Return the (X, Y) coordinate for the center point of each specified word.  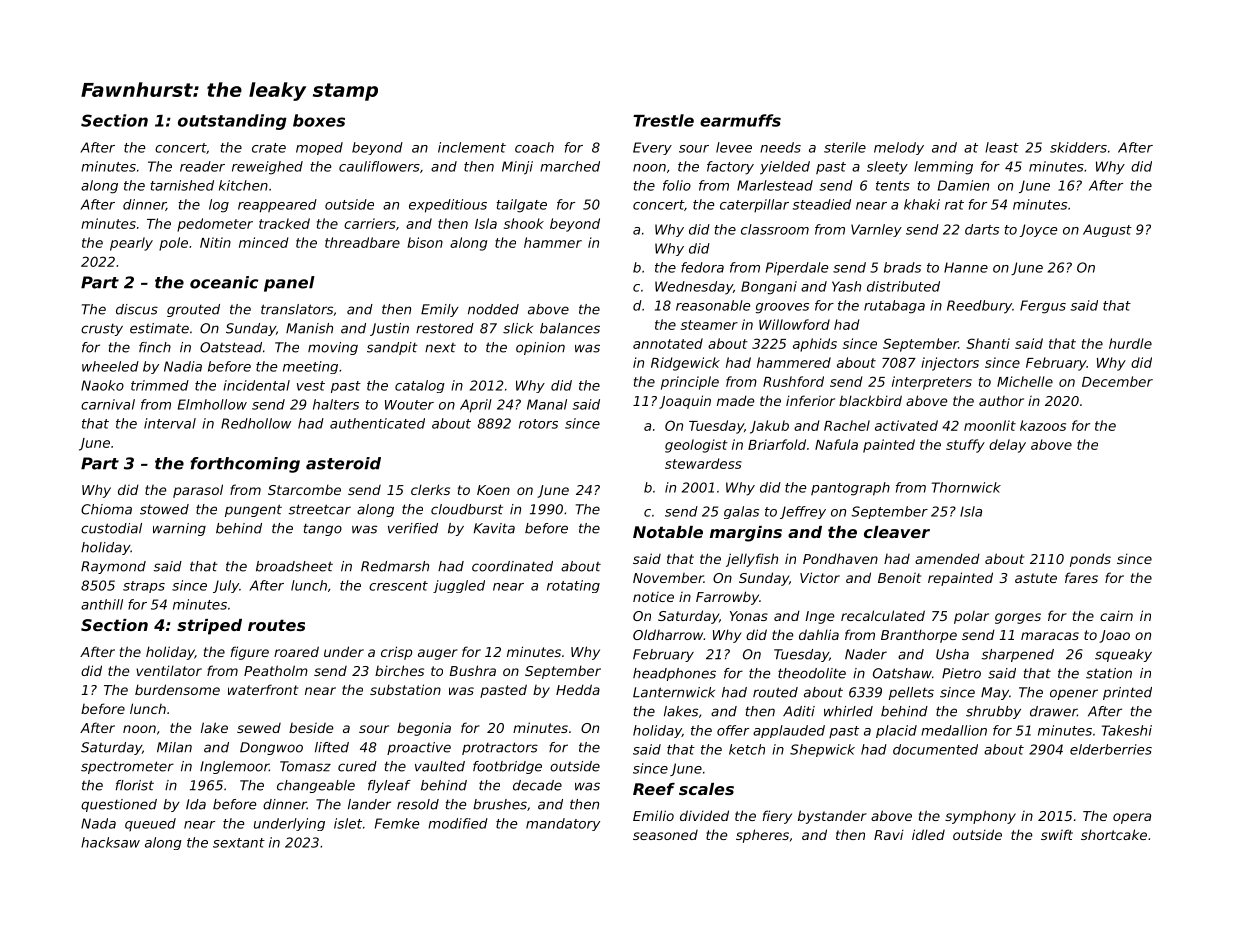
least (1002, 147)
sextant (239, 843)
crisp (396, 653)
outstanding (232, 122)
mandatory (563, 824)
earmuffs (740, 120)
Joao (1114, 636)
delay (1007, 446)
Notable (668, 532)
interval (170, 423)
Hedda (578, 689)
